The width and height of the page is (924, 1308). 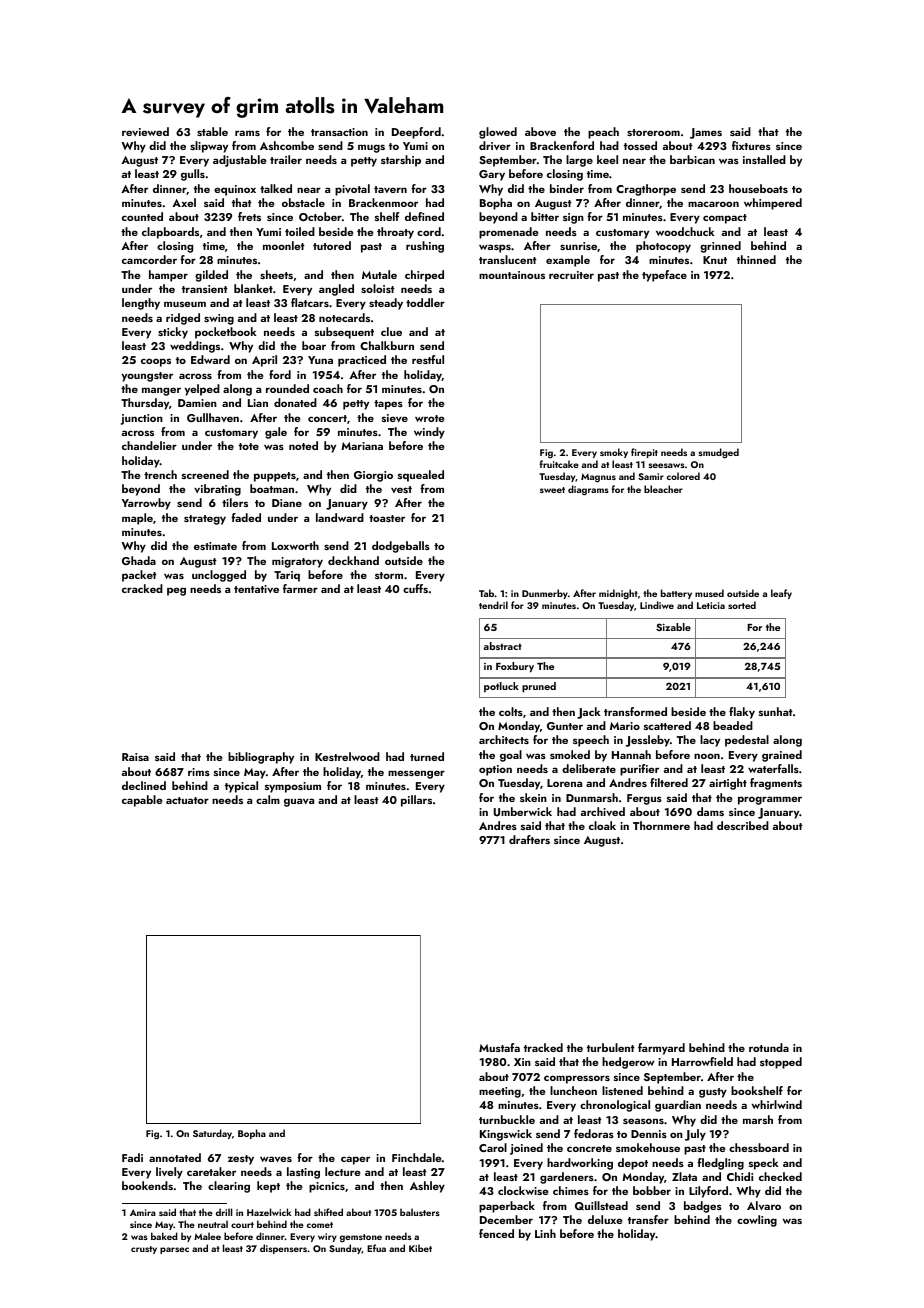 I want to click on recruiter, so click(x=571, y=275).
